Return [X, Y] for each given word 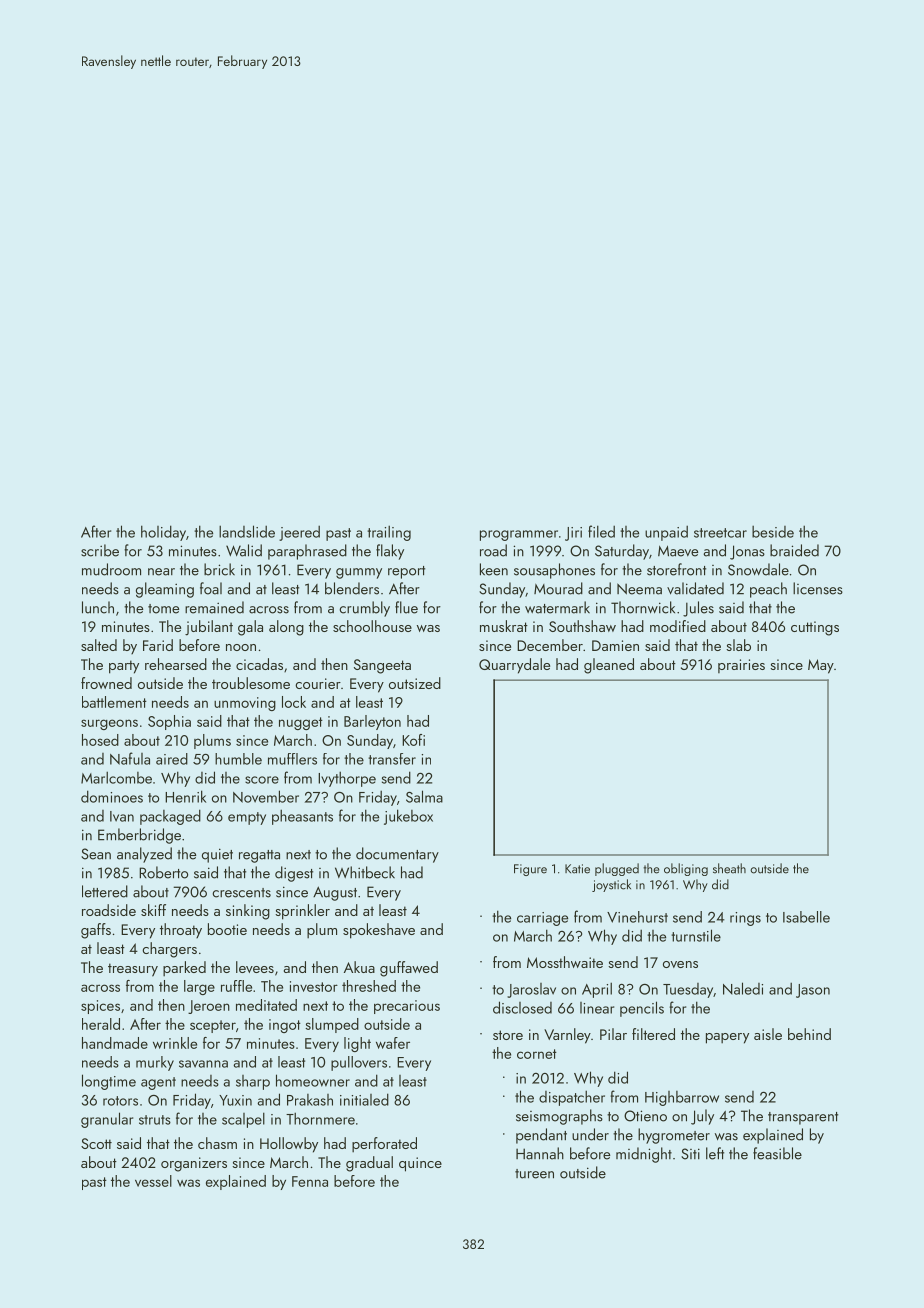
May [821, 666]
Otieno [645, 1116]
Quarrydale [514, 666]
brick [219, 569]
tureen [534, 1174]
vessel [153, 1181]
